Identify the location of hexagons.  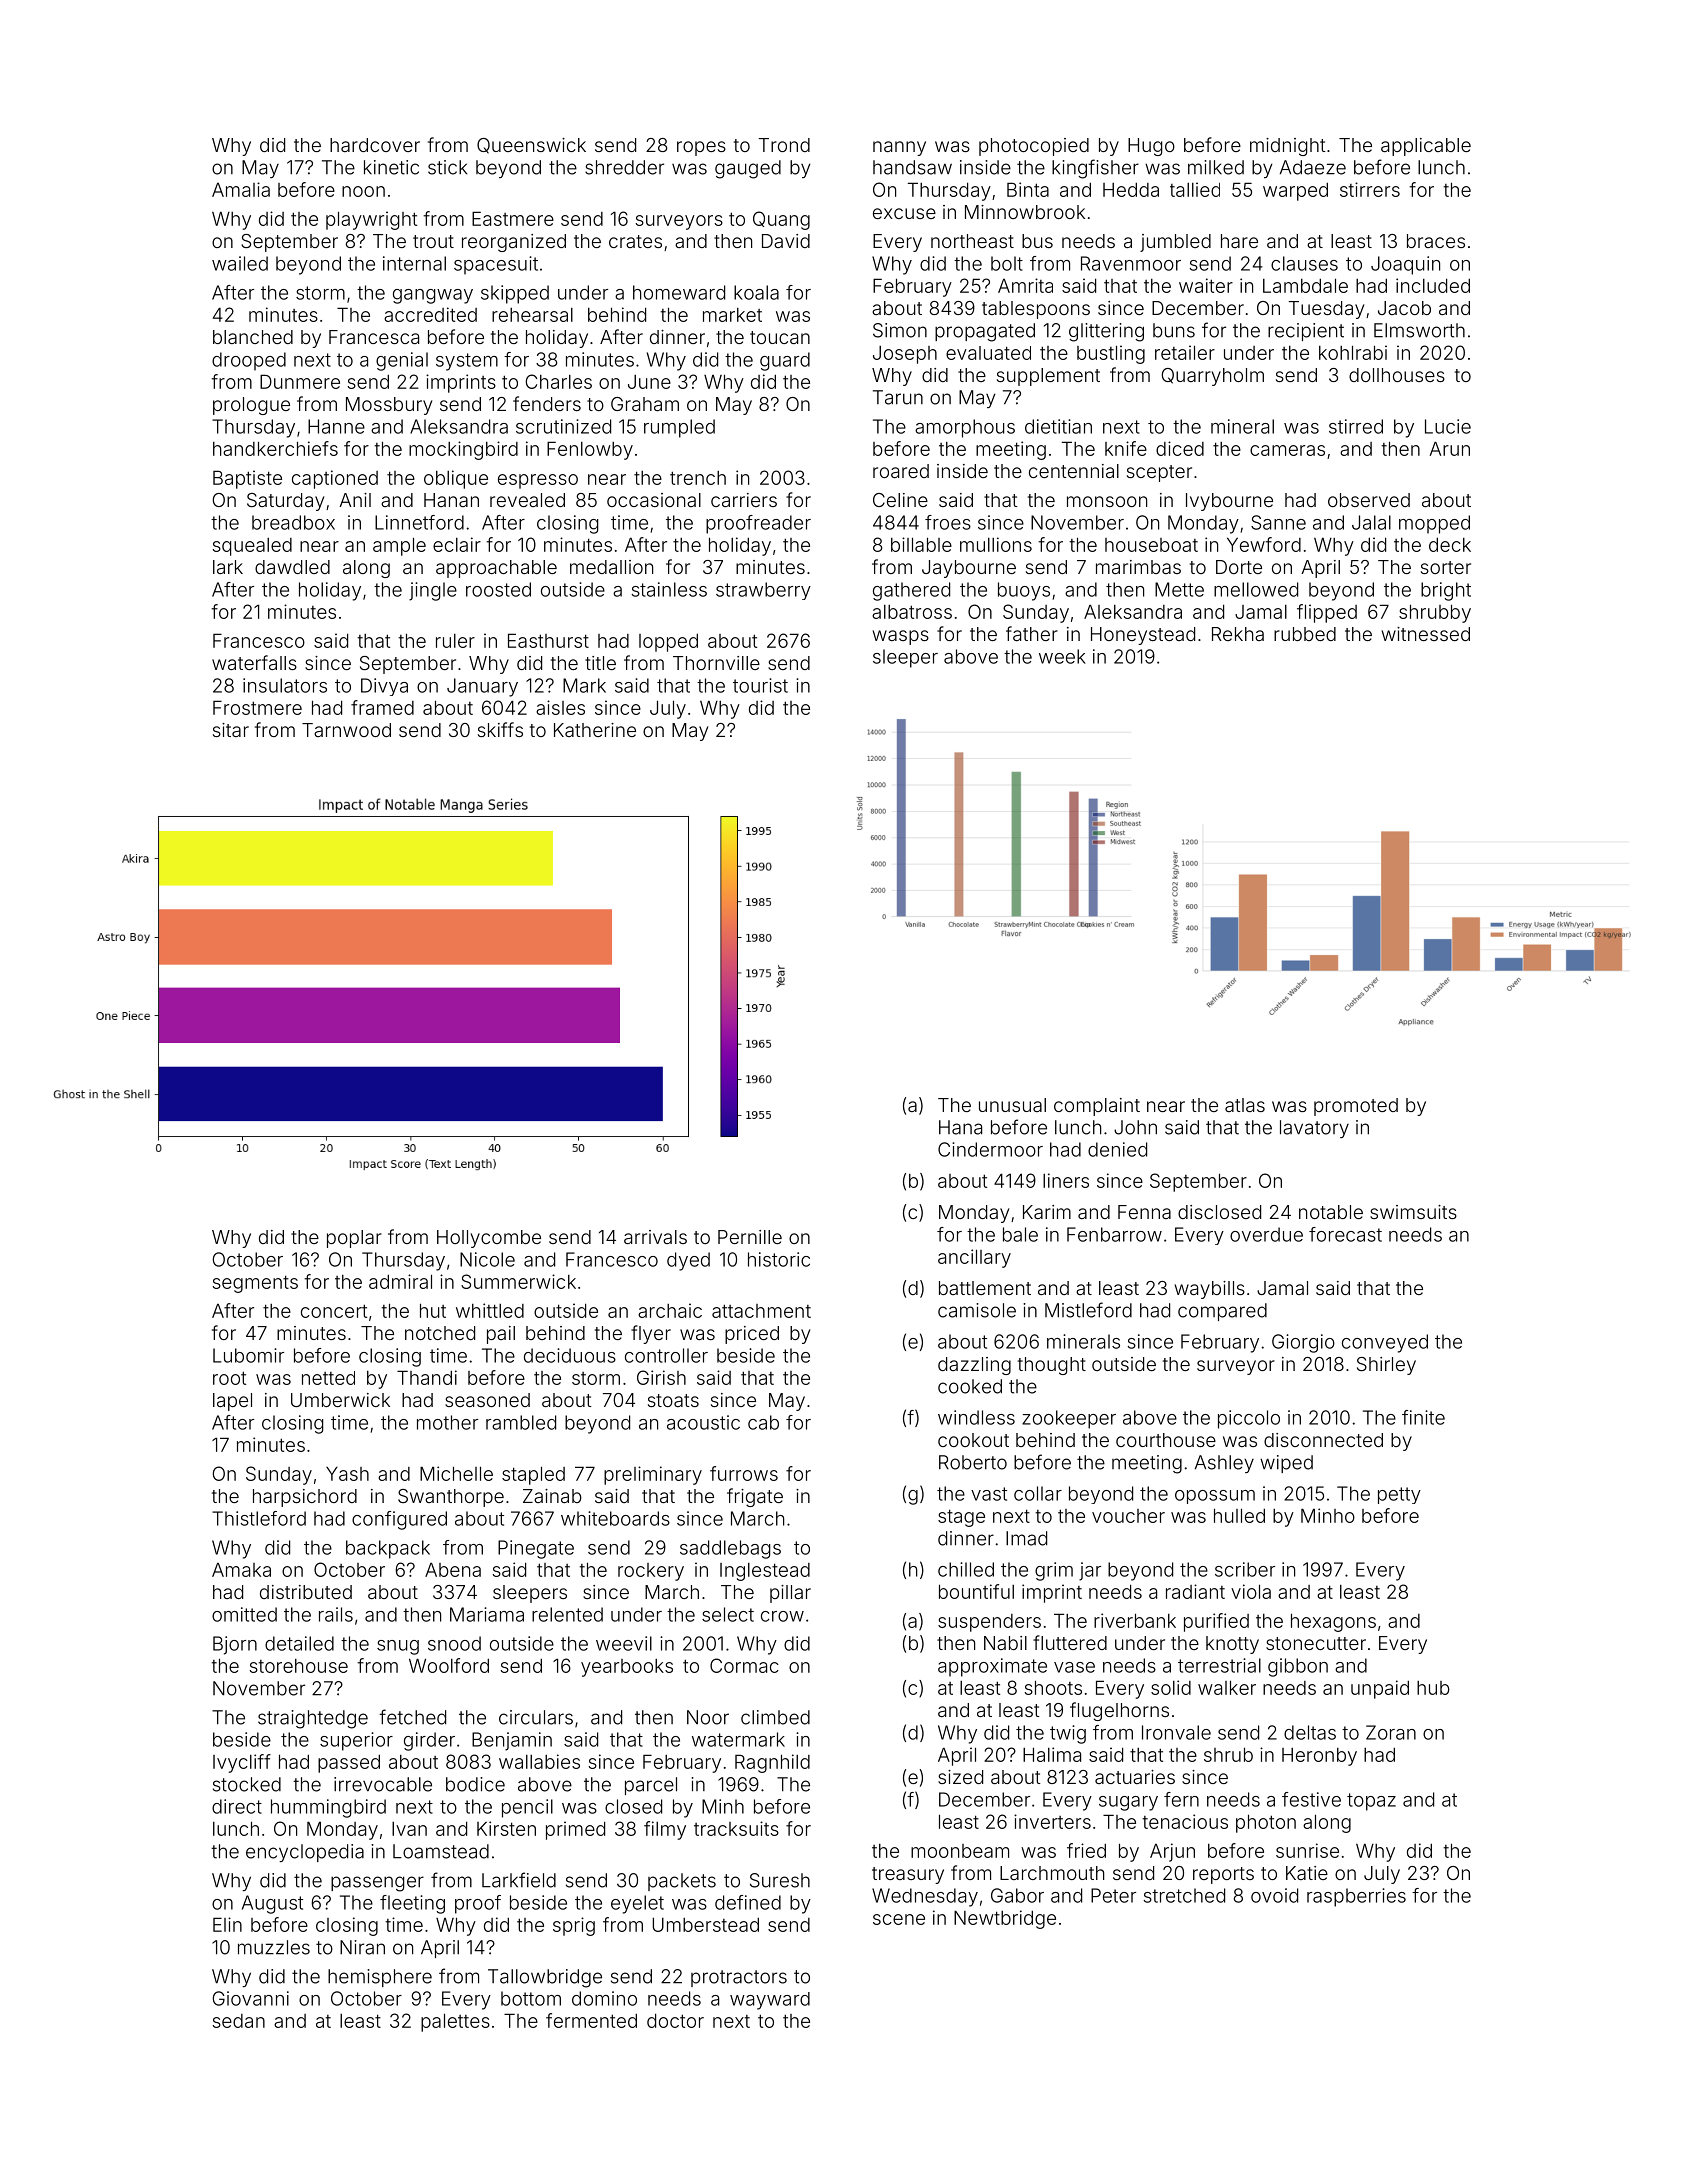
(1333, 1622).
